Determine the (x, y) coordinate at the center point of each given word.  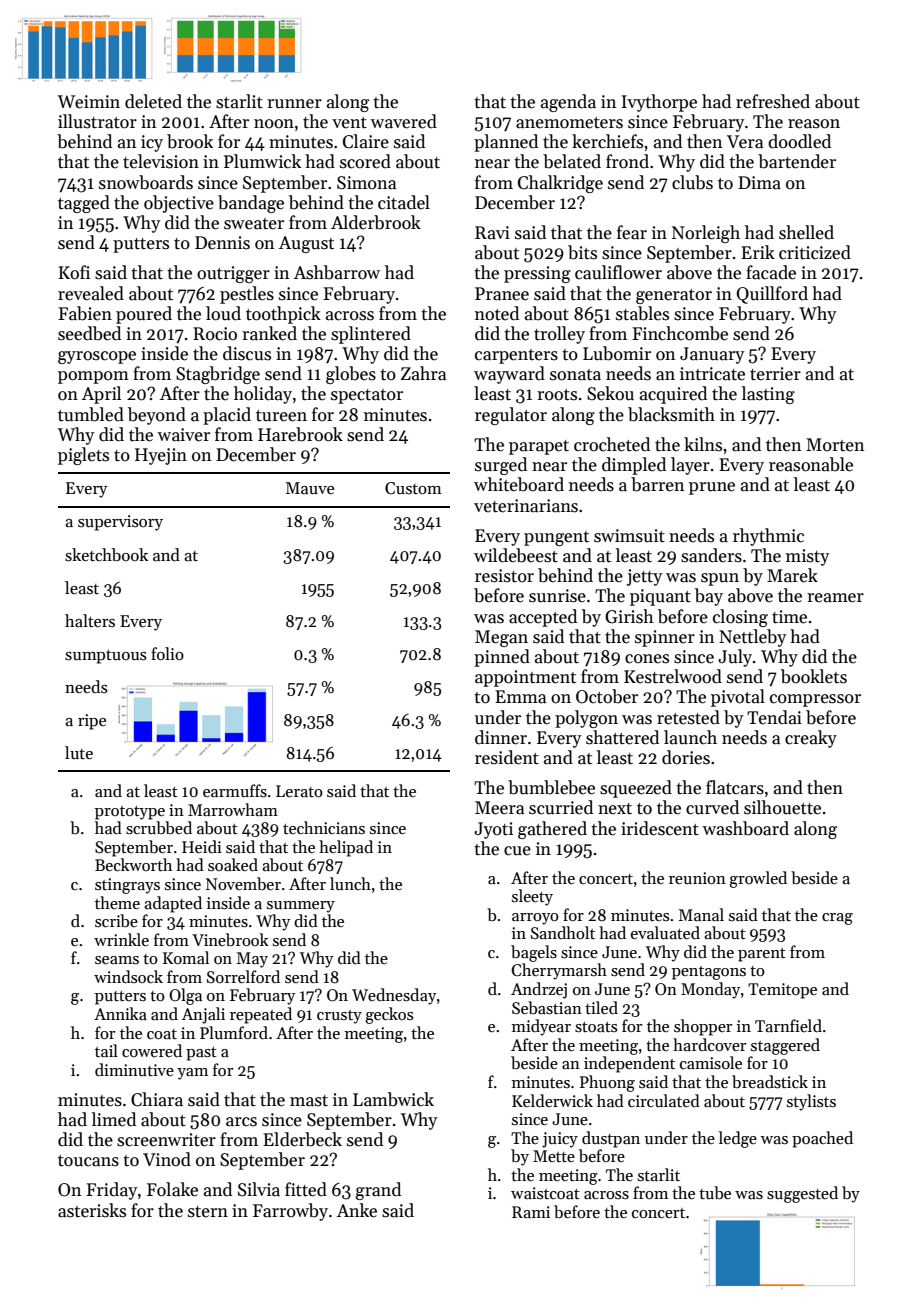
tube (715, 1193)
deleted (153, 101)
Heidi (202, 846)
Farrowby (290, 1212)
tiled (601, 1007)
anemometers (569, 123)
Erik (758, 252)
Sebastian (547, 1008)
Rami (531, 1212)
